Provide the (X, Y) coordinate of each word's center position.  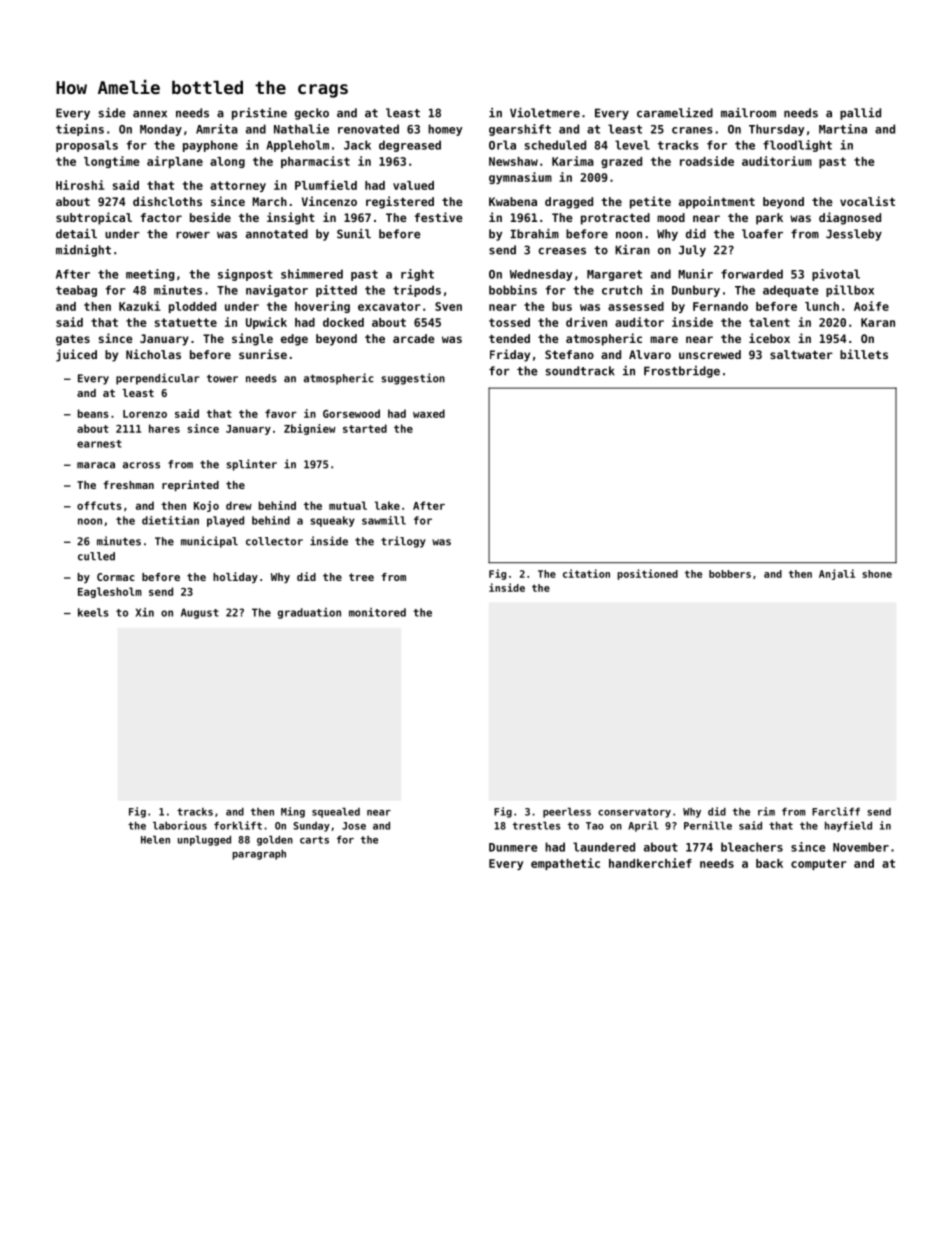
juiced (76, 355)
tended (509, 338)
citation (586, 573)
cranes (692, 130)
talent (769, 322)
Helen (155, 840)
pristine (259, 114)
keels (93, 612)
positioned (647, 574)
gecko (312, 114)
